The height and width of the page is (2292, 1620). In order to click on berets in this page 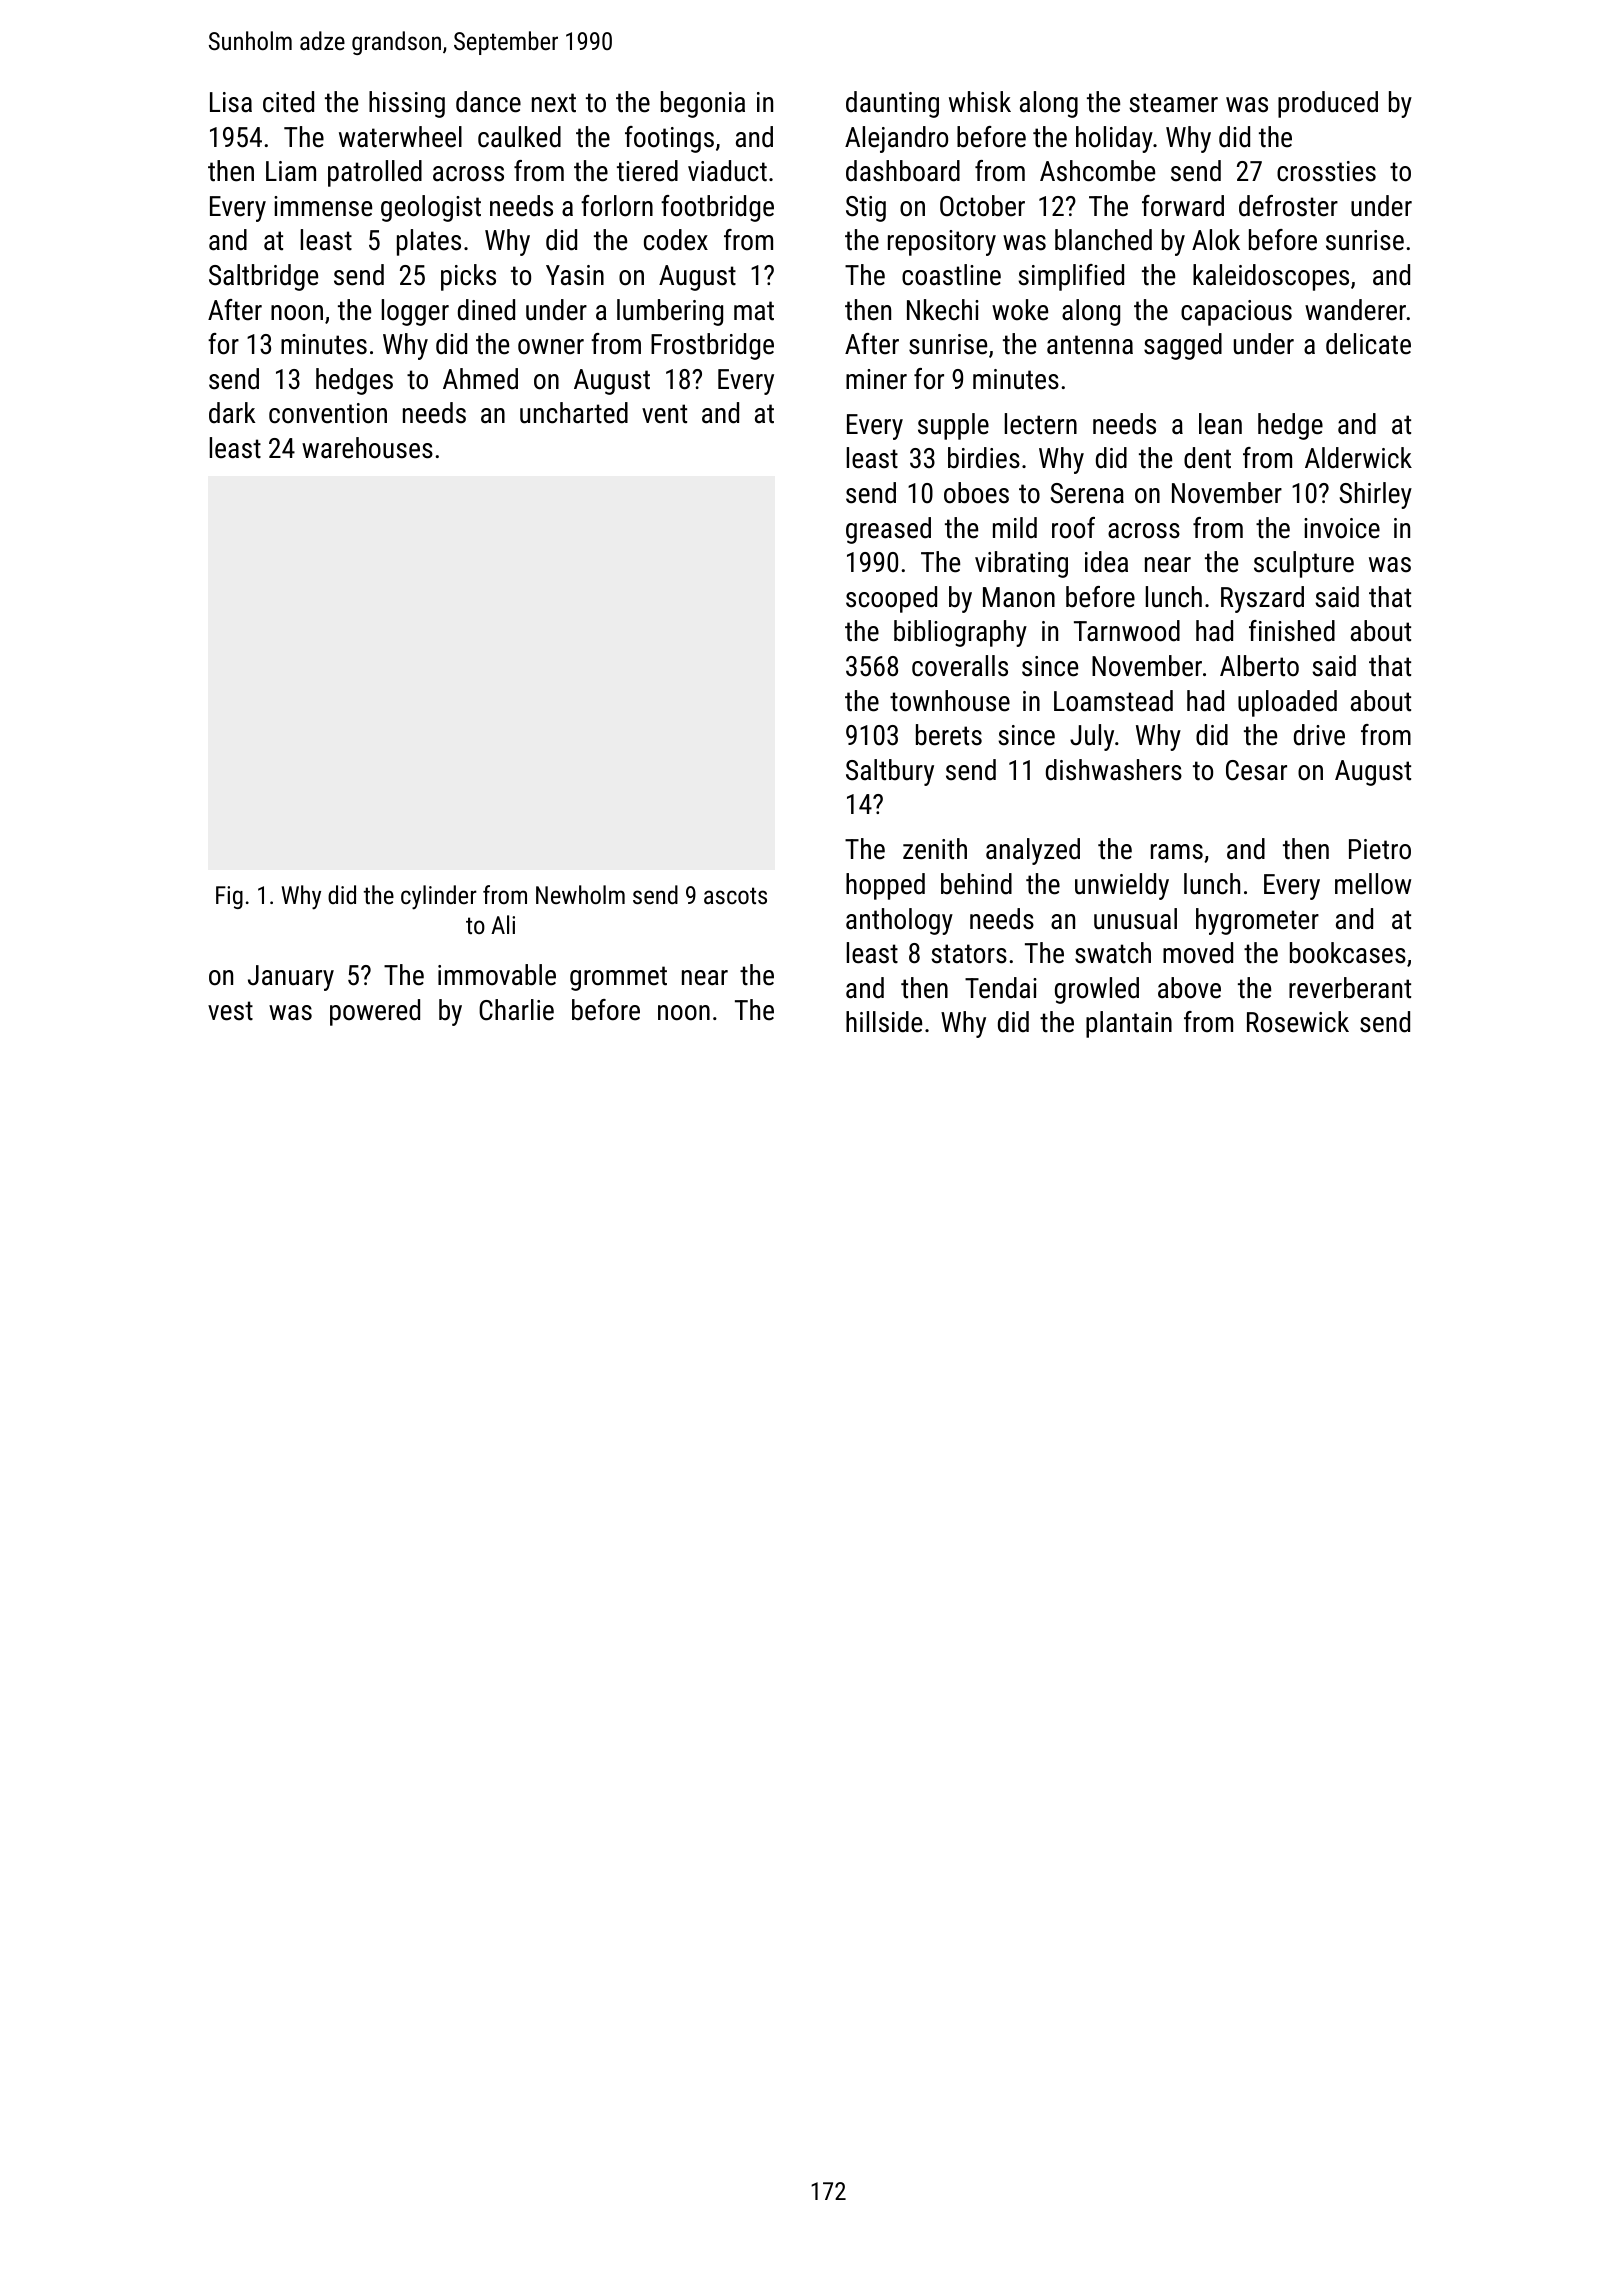, I will do `click(949, 735)`.
